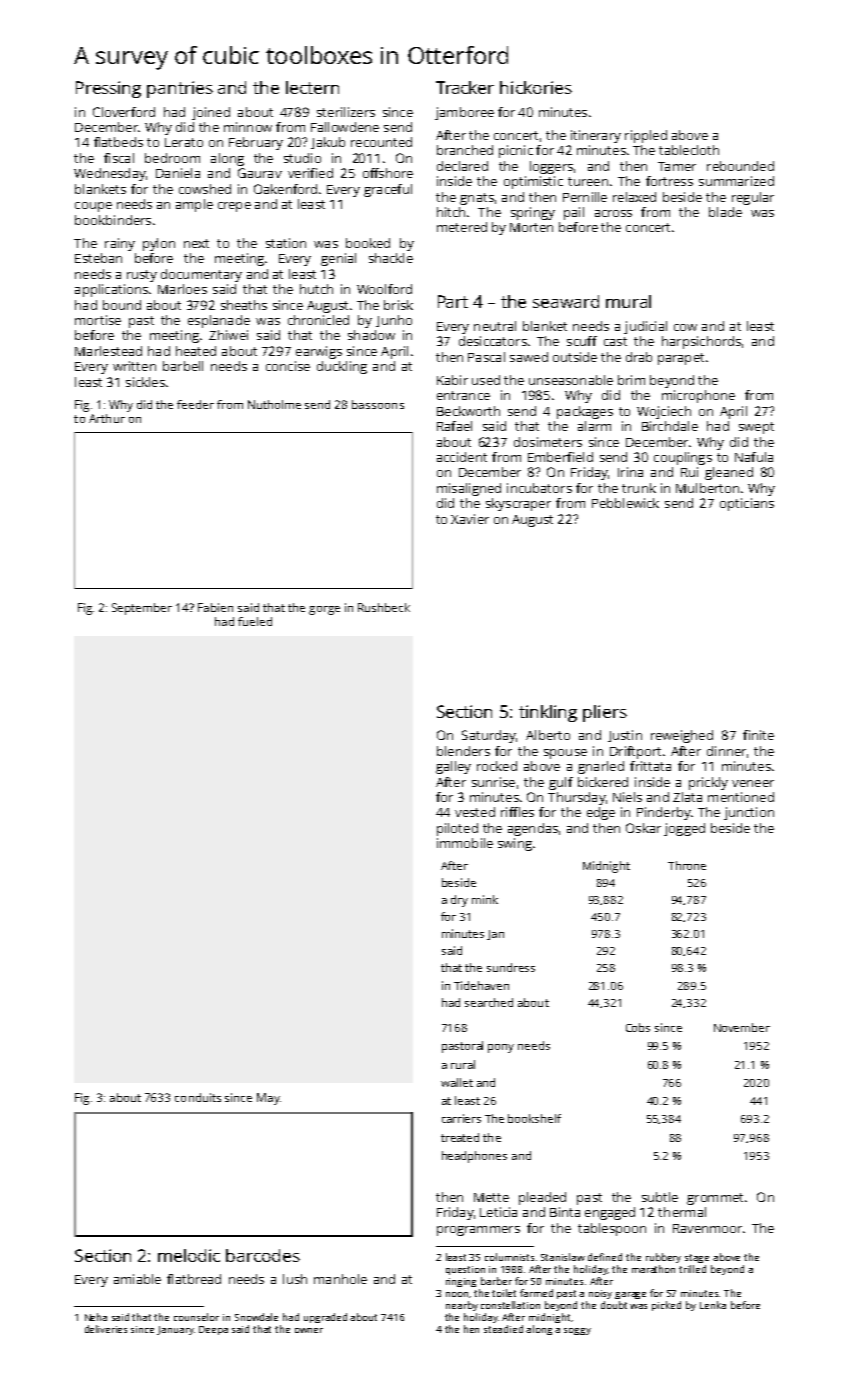 This page has width=849, height=1400. Describe the element at coordinates (747, 504) in the page. I see `opticians` at that location.
